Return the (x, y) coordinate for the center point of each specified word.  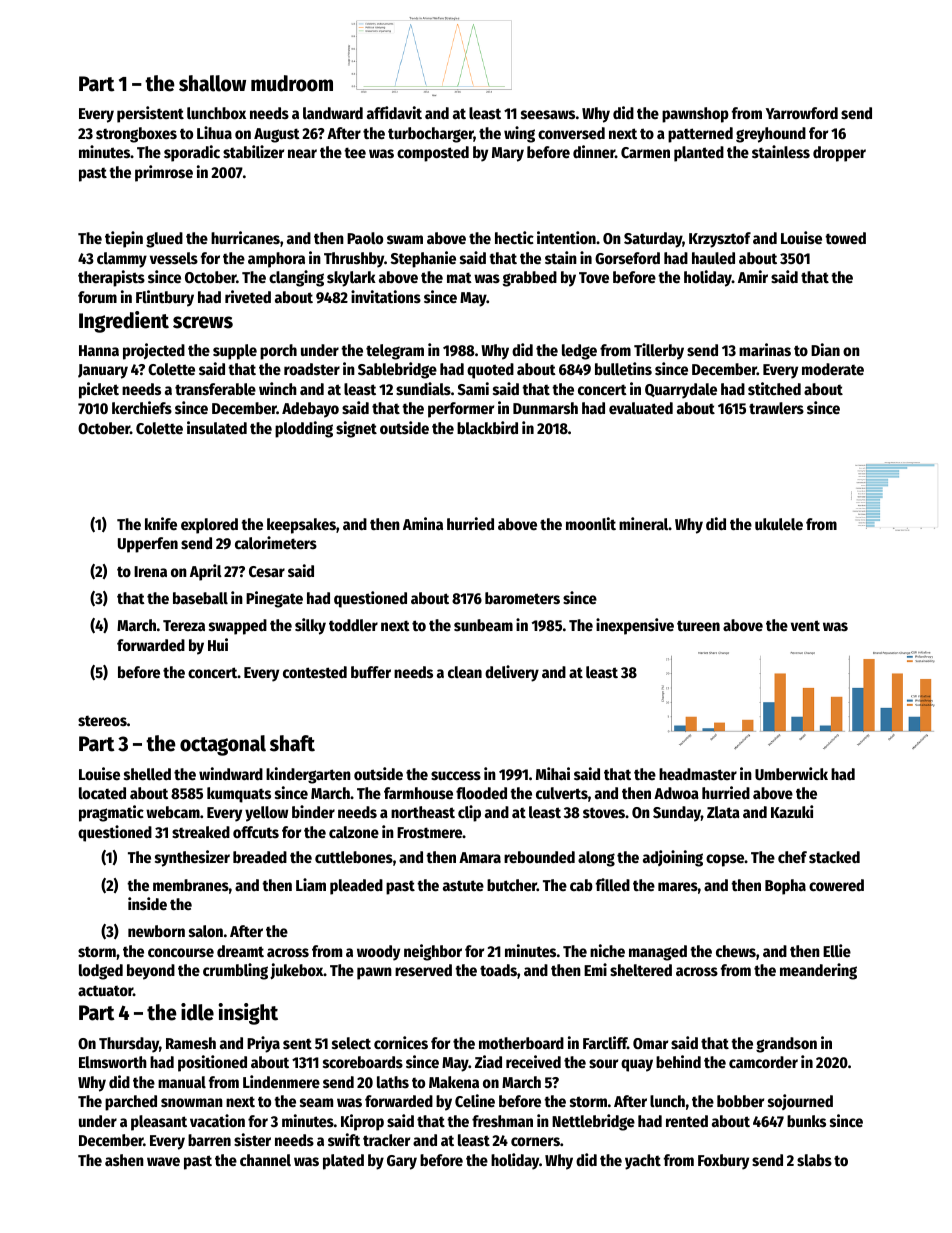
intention (566, 238)
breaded (260, 857)
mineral (644, 524)
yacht (643, 1162)
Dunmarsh (545, 408)
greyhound (771, 135)
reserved (423, 970)
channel (265, 1160)
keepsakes (301, 526)
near (302, 154)
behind (678, 1062)
